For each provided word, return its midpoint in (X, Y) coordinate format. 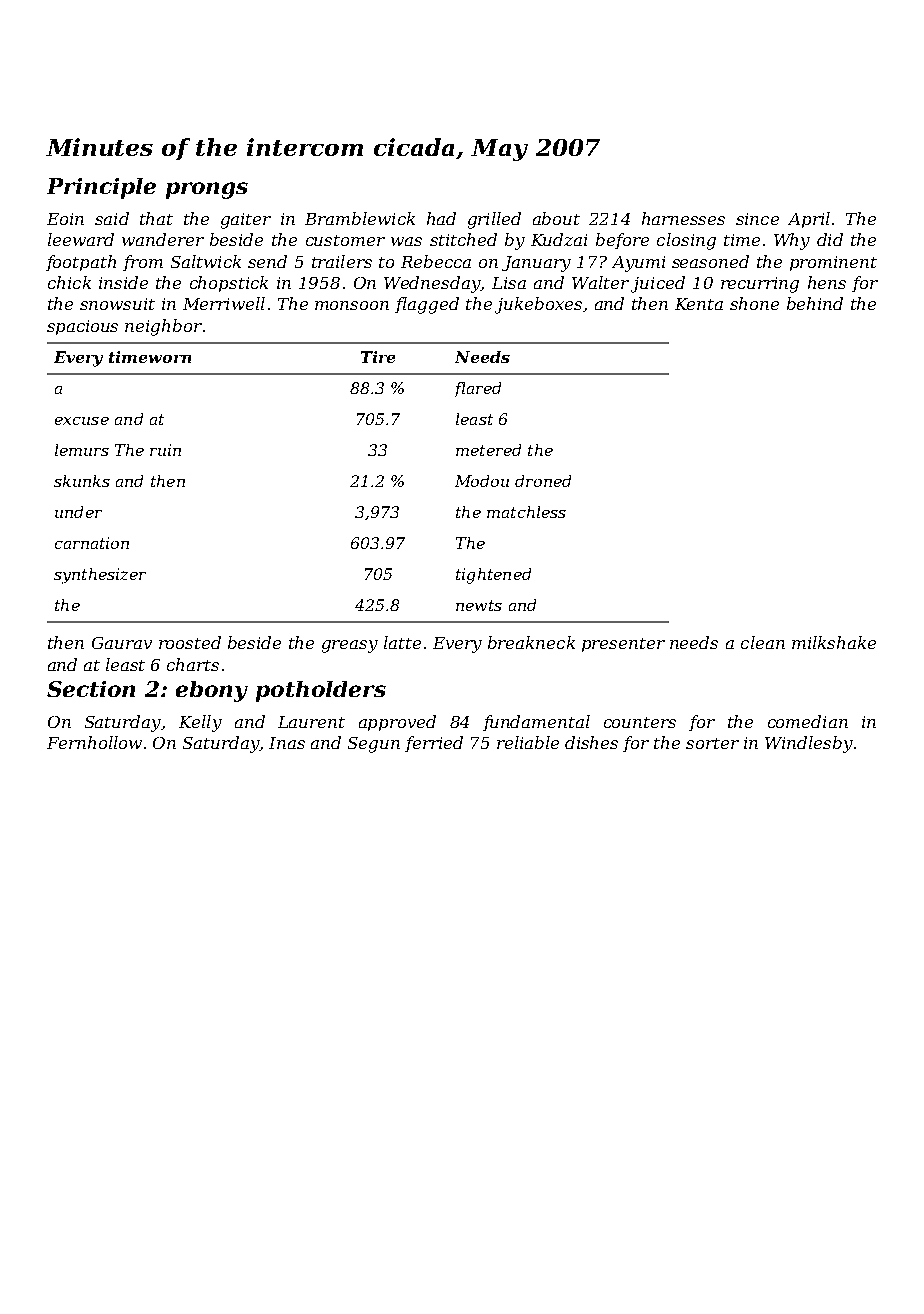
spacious (82, 327)
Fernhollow (94, 742)
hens (827, 282)
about (556, 218)
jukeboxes (538, 305)
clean (763, 642)
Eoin (65, 219)
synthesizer (100, 576)
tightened (493, 576)
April (809, 220)
